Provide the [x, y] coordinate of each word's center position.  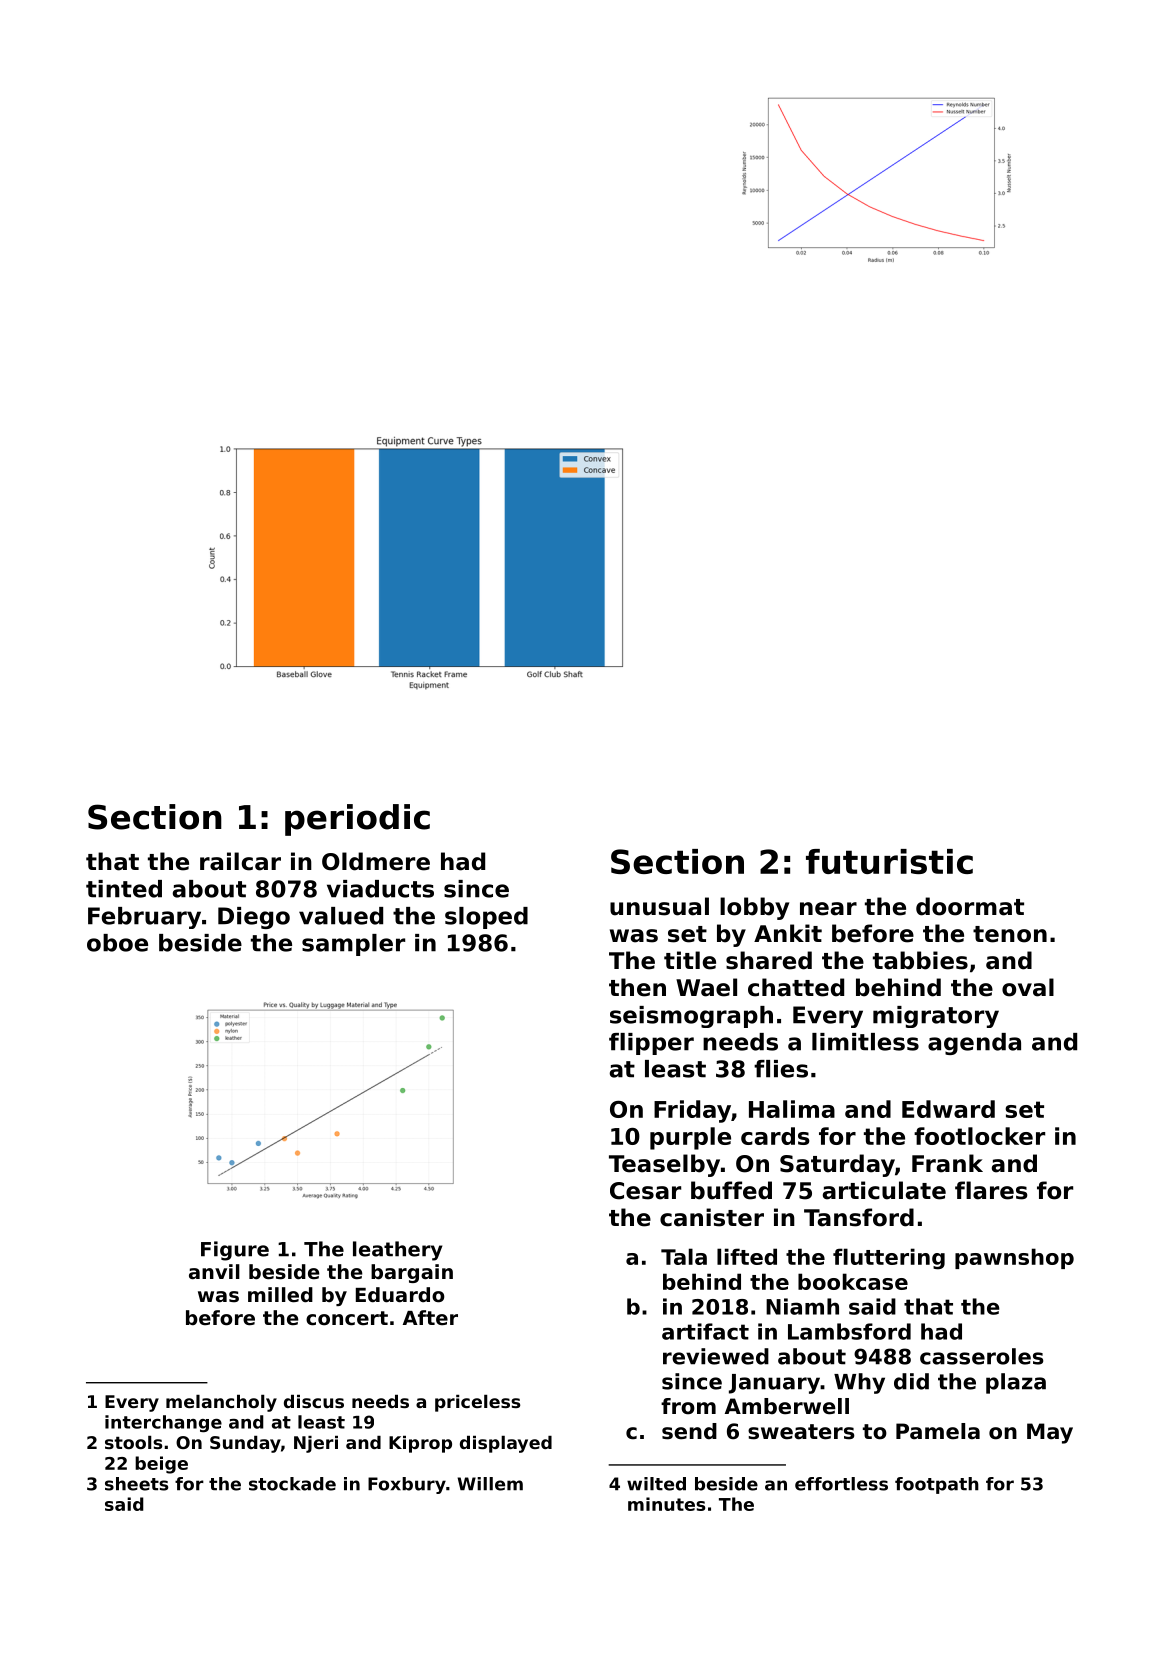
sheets [136, 1484]
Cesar [645, 1191]
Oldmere [376, 861]
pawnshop [1014, 1258]
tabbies [920, 960]
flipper [651, 1044]
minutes [666, 1504]
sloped [486, 918]
